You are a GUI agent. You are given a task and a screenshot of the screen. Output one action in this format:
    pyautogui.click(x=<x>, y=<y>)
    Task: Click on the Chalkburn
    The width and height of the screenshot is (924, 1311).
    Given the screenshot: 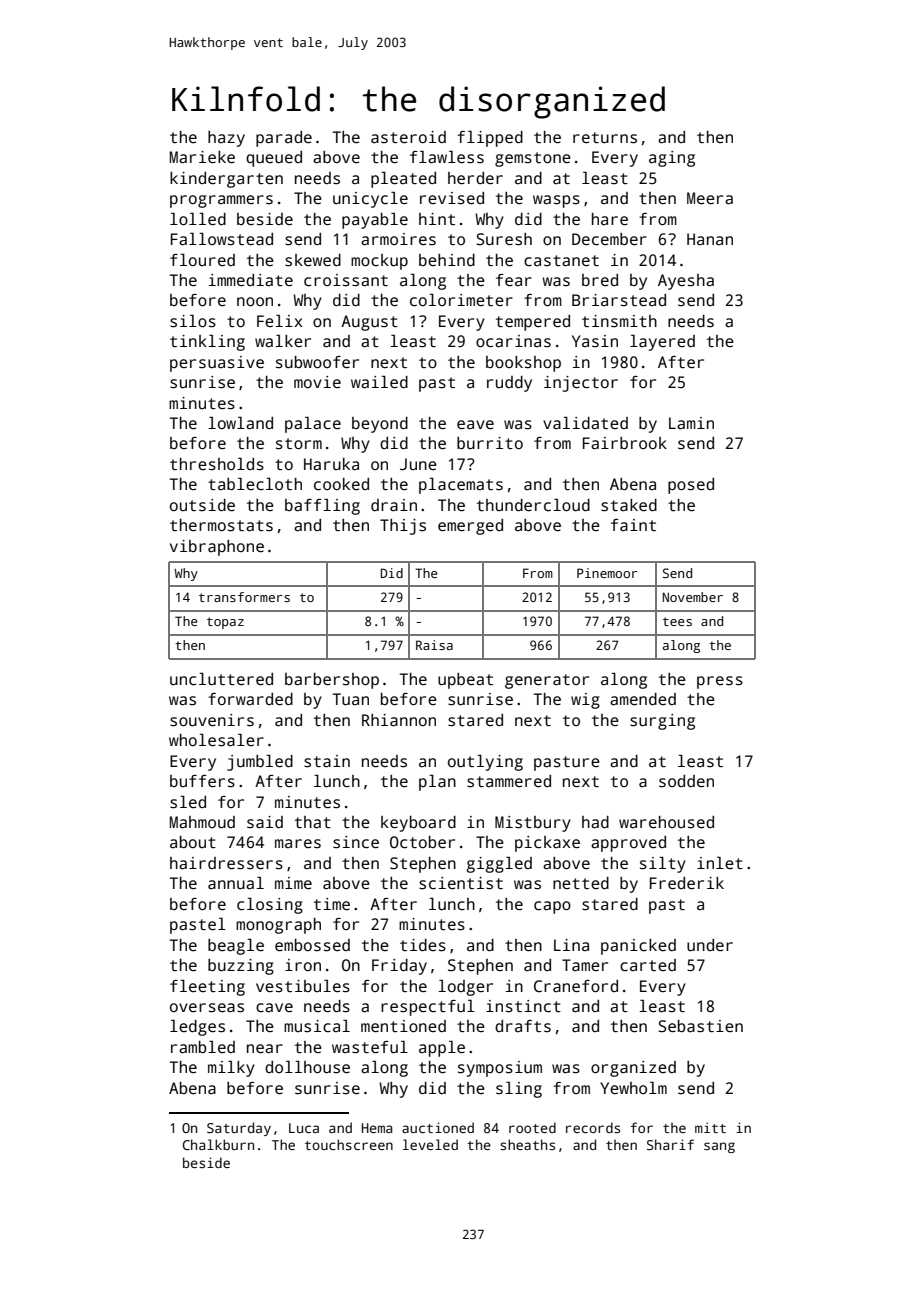 What is the action you would take?
    pyautogui.click(x=218, y=1144)
